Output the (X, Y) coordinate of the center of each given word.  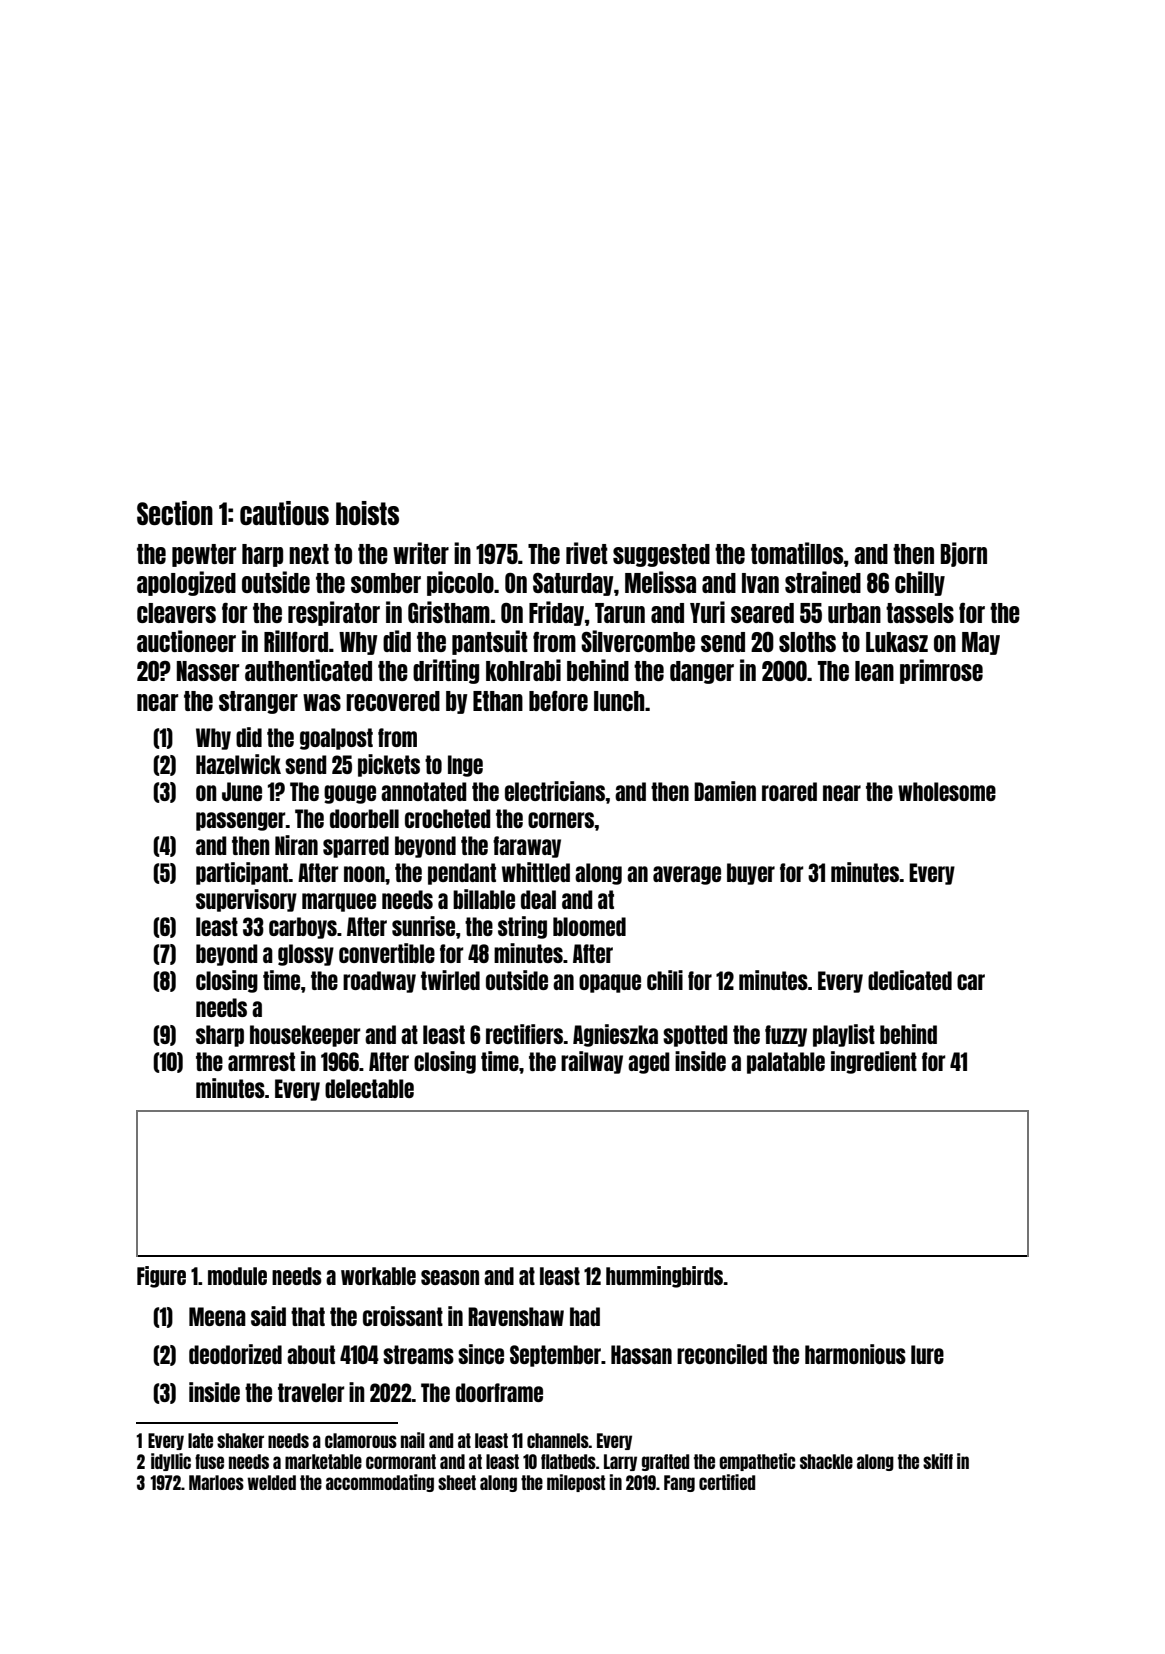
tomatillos (797, 553)
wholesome (947, 791)
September (555, 1356)
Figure (161, 1277)
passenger (240, 821)
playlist (844, 1035)
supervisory (246, 900)
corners (561, 820)
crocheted (447, 818)
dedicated (910, 980)
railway (592, 1062)
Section (175, 513)
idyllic (171, 1462)
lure (927, 1354)
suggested (661, 555)
